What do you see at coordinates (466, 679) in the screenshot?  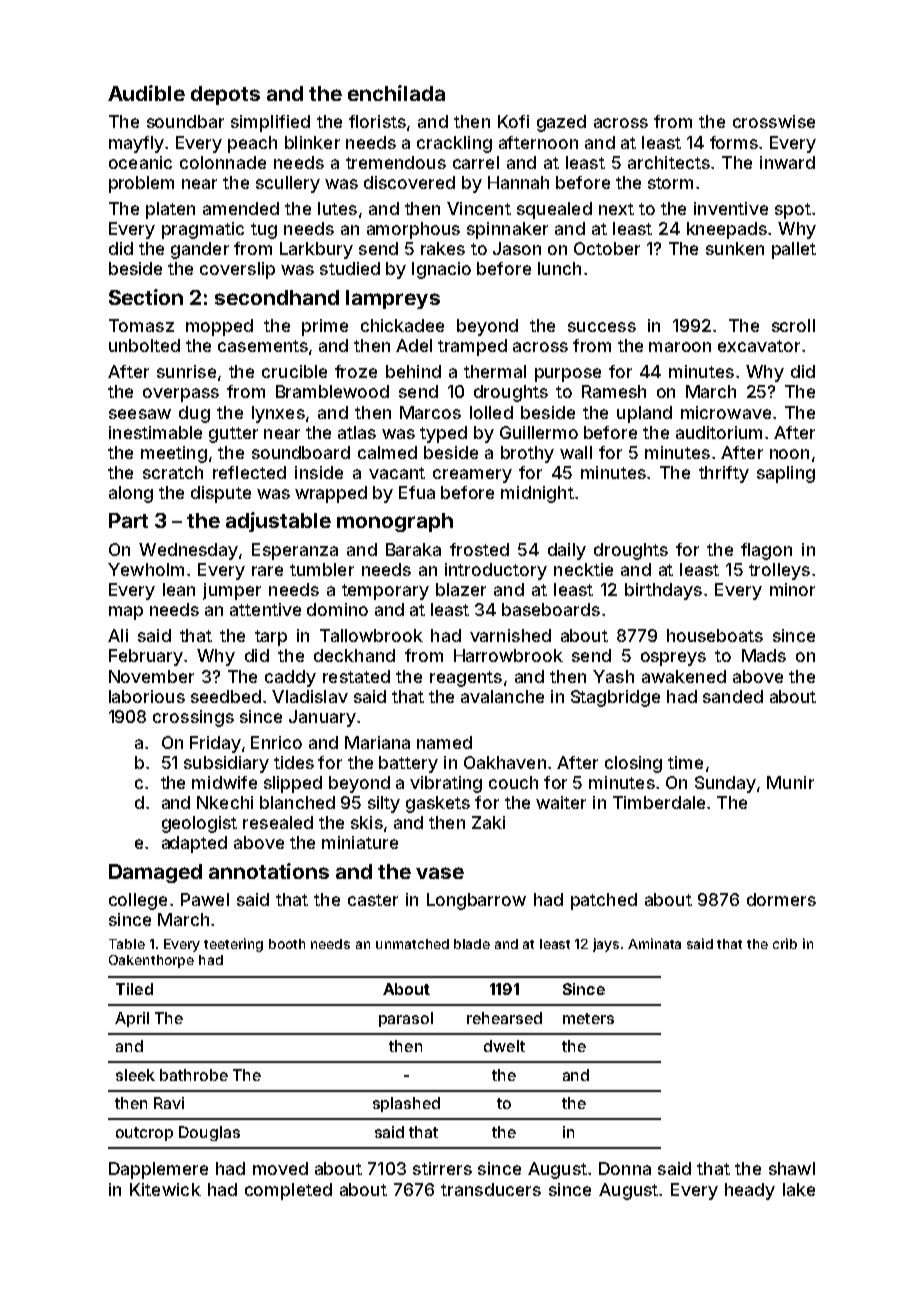 I see `reagents` at bounding box center [466, 679].
